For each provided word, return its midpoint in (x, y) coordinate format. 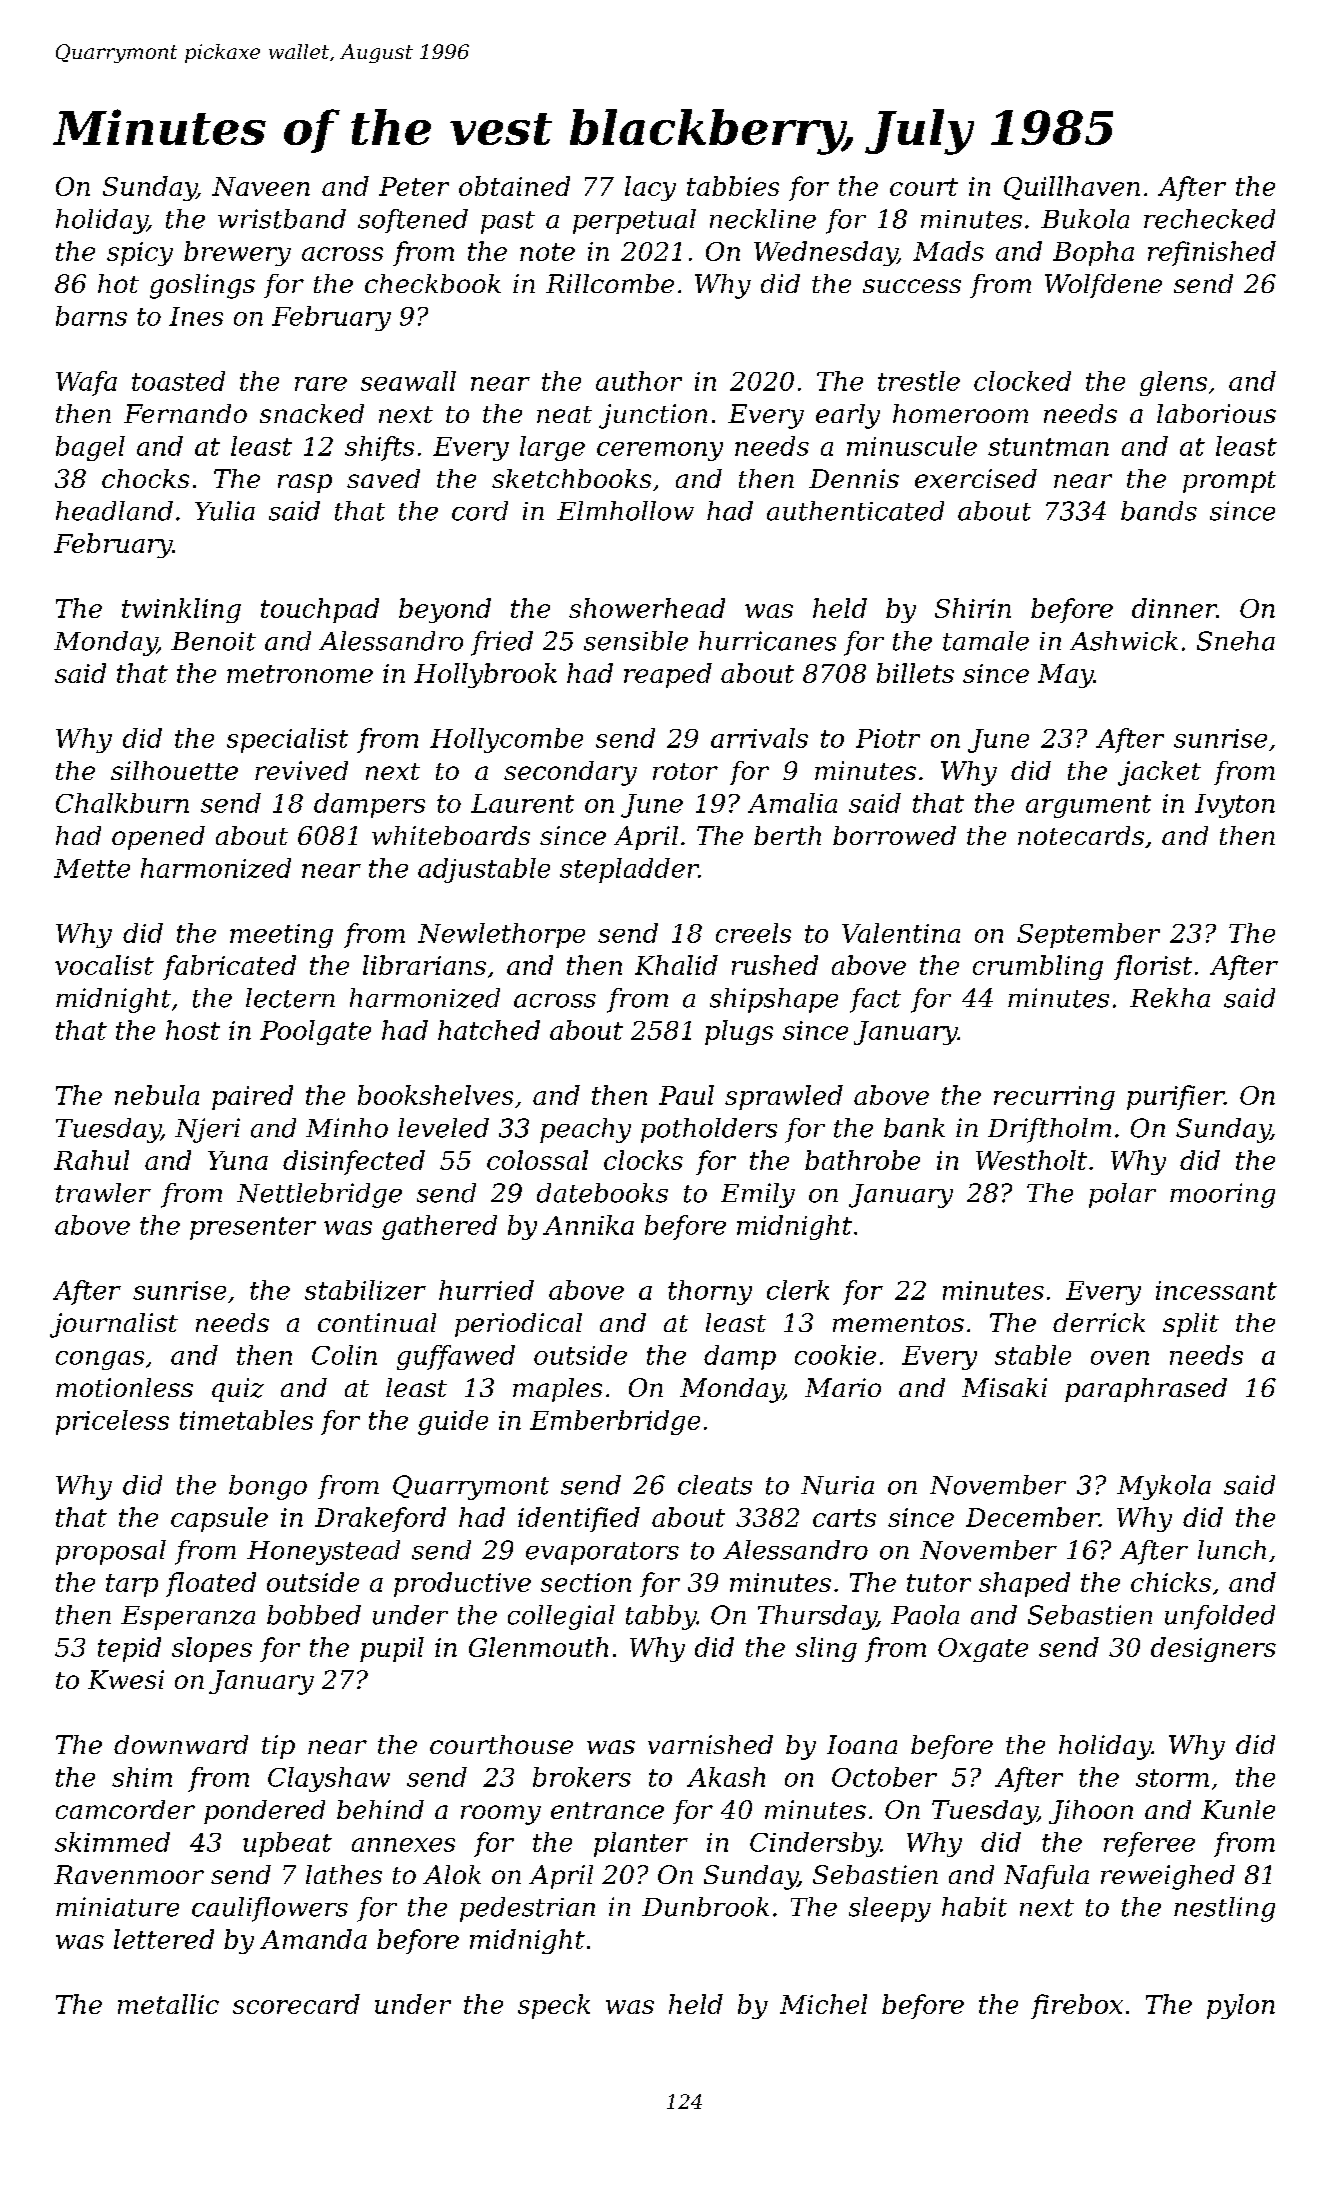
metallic (168, 2004)
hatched (489, 1030)
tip (278, 1747)
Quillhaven (1072, 188)
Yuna (238, 1160)
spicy (140, 254)
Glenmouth (538, 1647)
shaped (1024, 1584)
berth (787, 835)
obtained (514, 186)
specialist (287, 740)
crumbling (1038, 967)
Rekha (1170, 998)
